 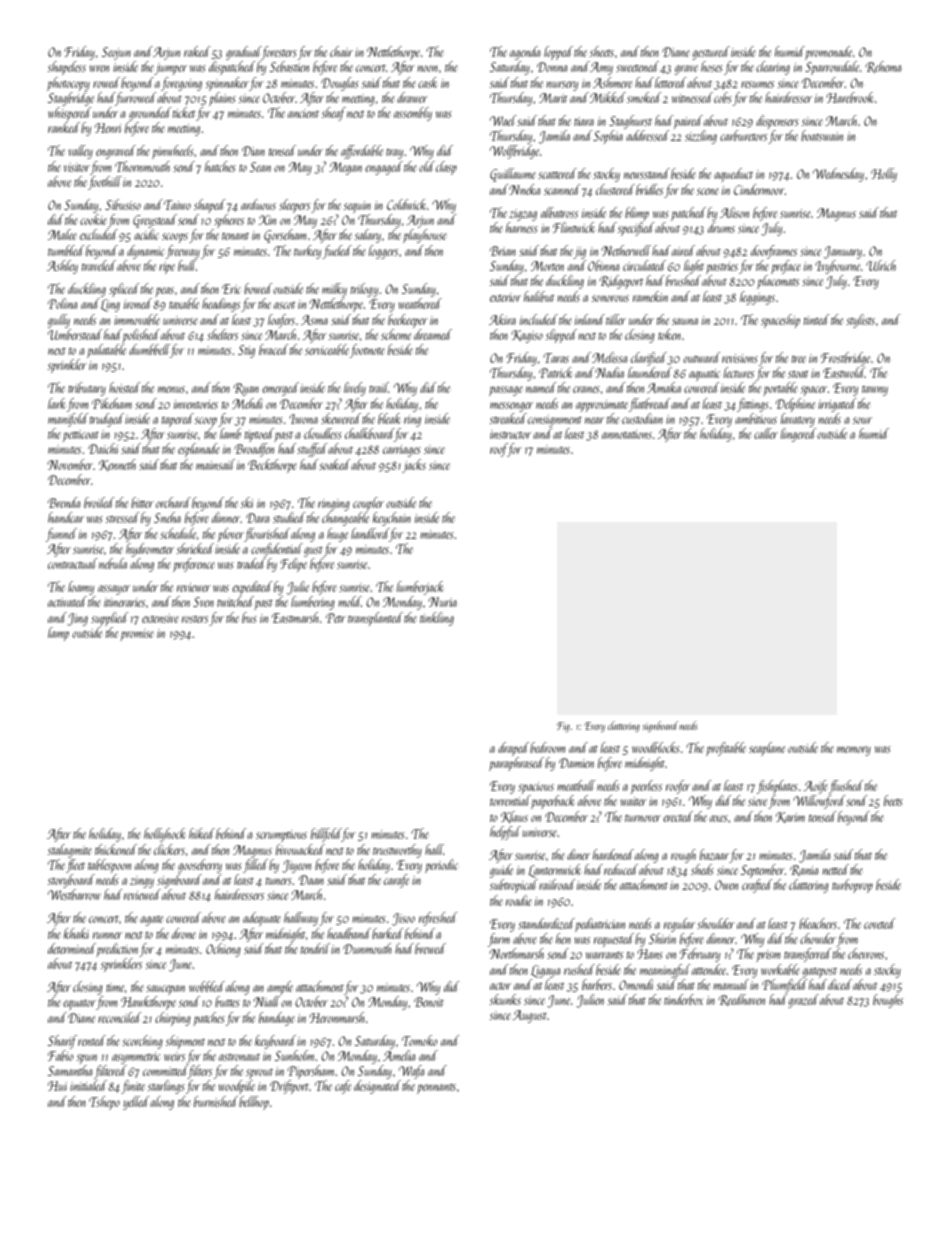 What do you see at coordinates (303, 419) in the screenshot?
I see `Iwona` at bounding box center [303, 419].
